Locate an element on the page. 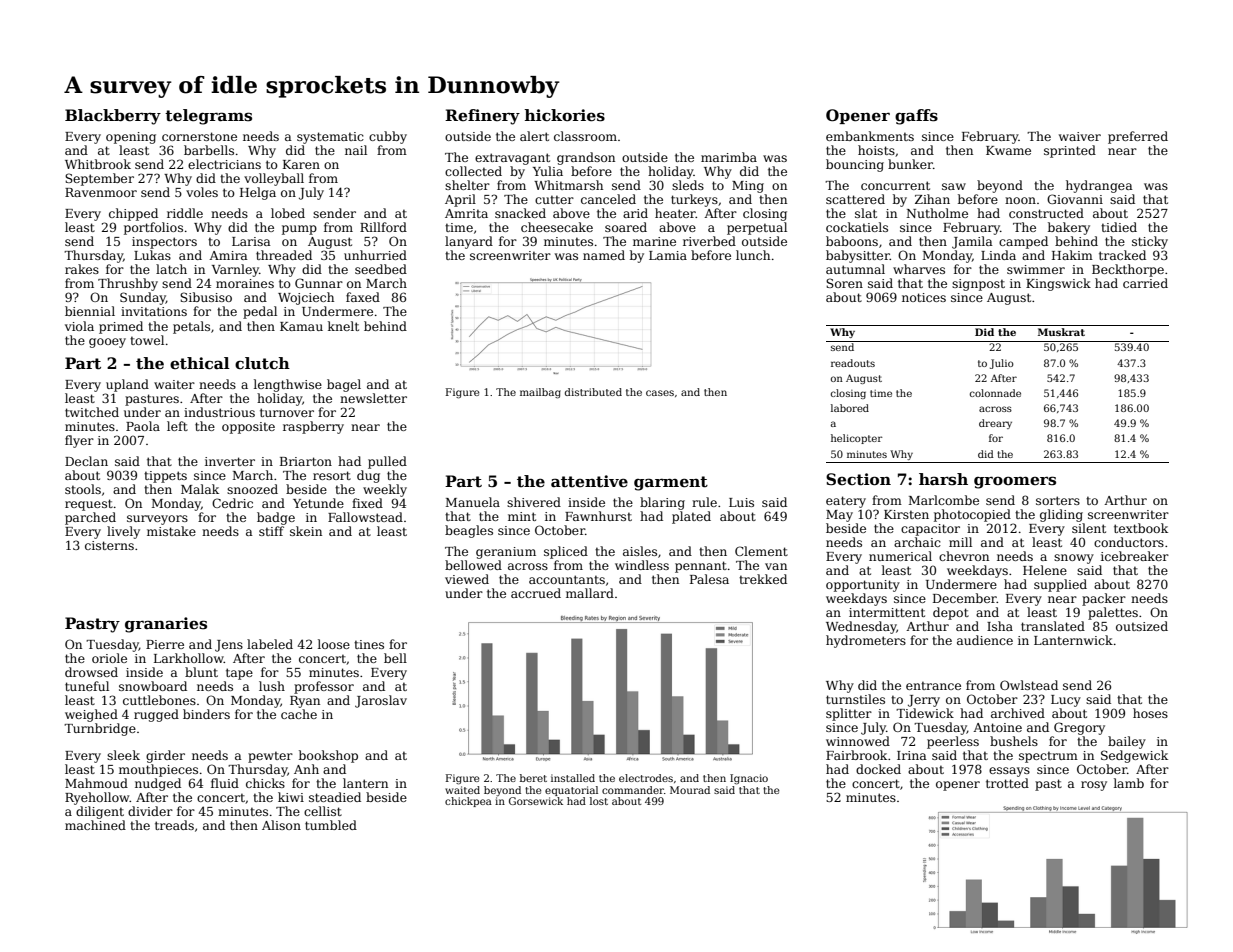 This page has height=952, width=1233. mallard is located at coordinates (590, 593).
